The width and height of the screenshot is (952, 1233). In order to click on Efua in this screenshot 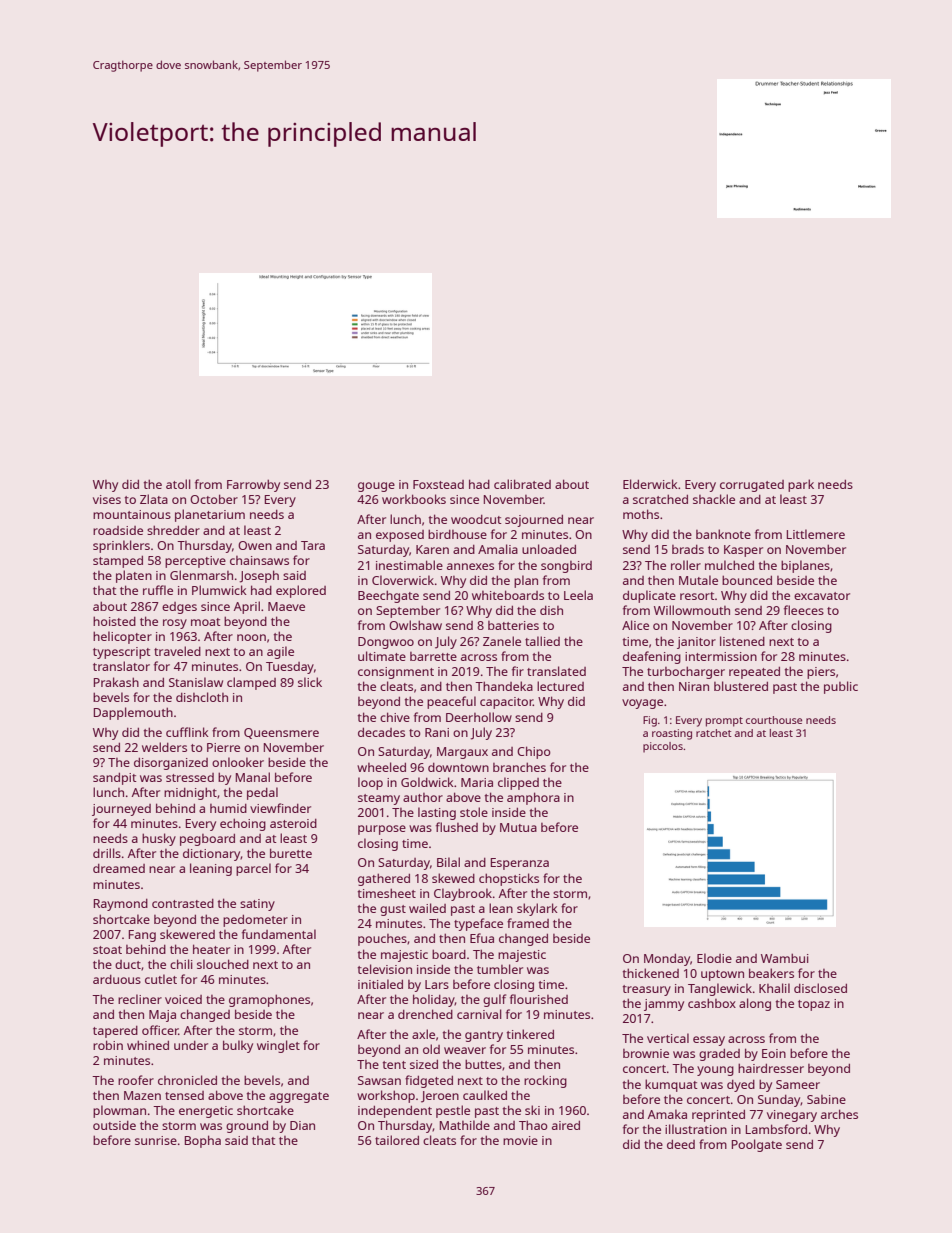, I will do `click(482, 938)`.
